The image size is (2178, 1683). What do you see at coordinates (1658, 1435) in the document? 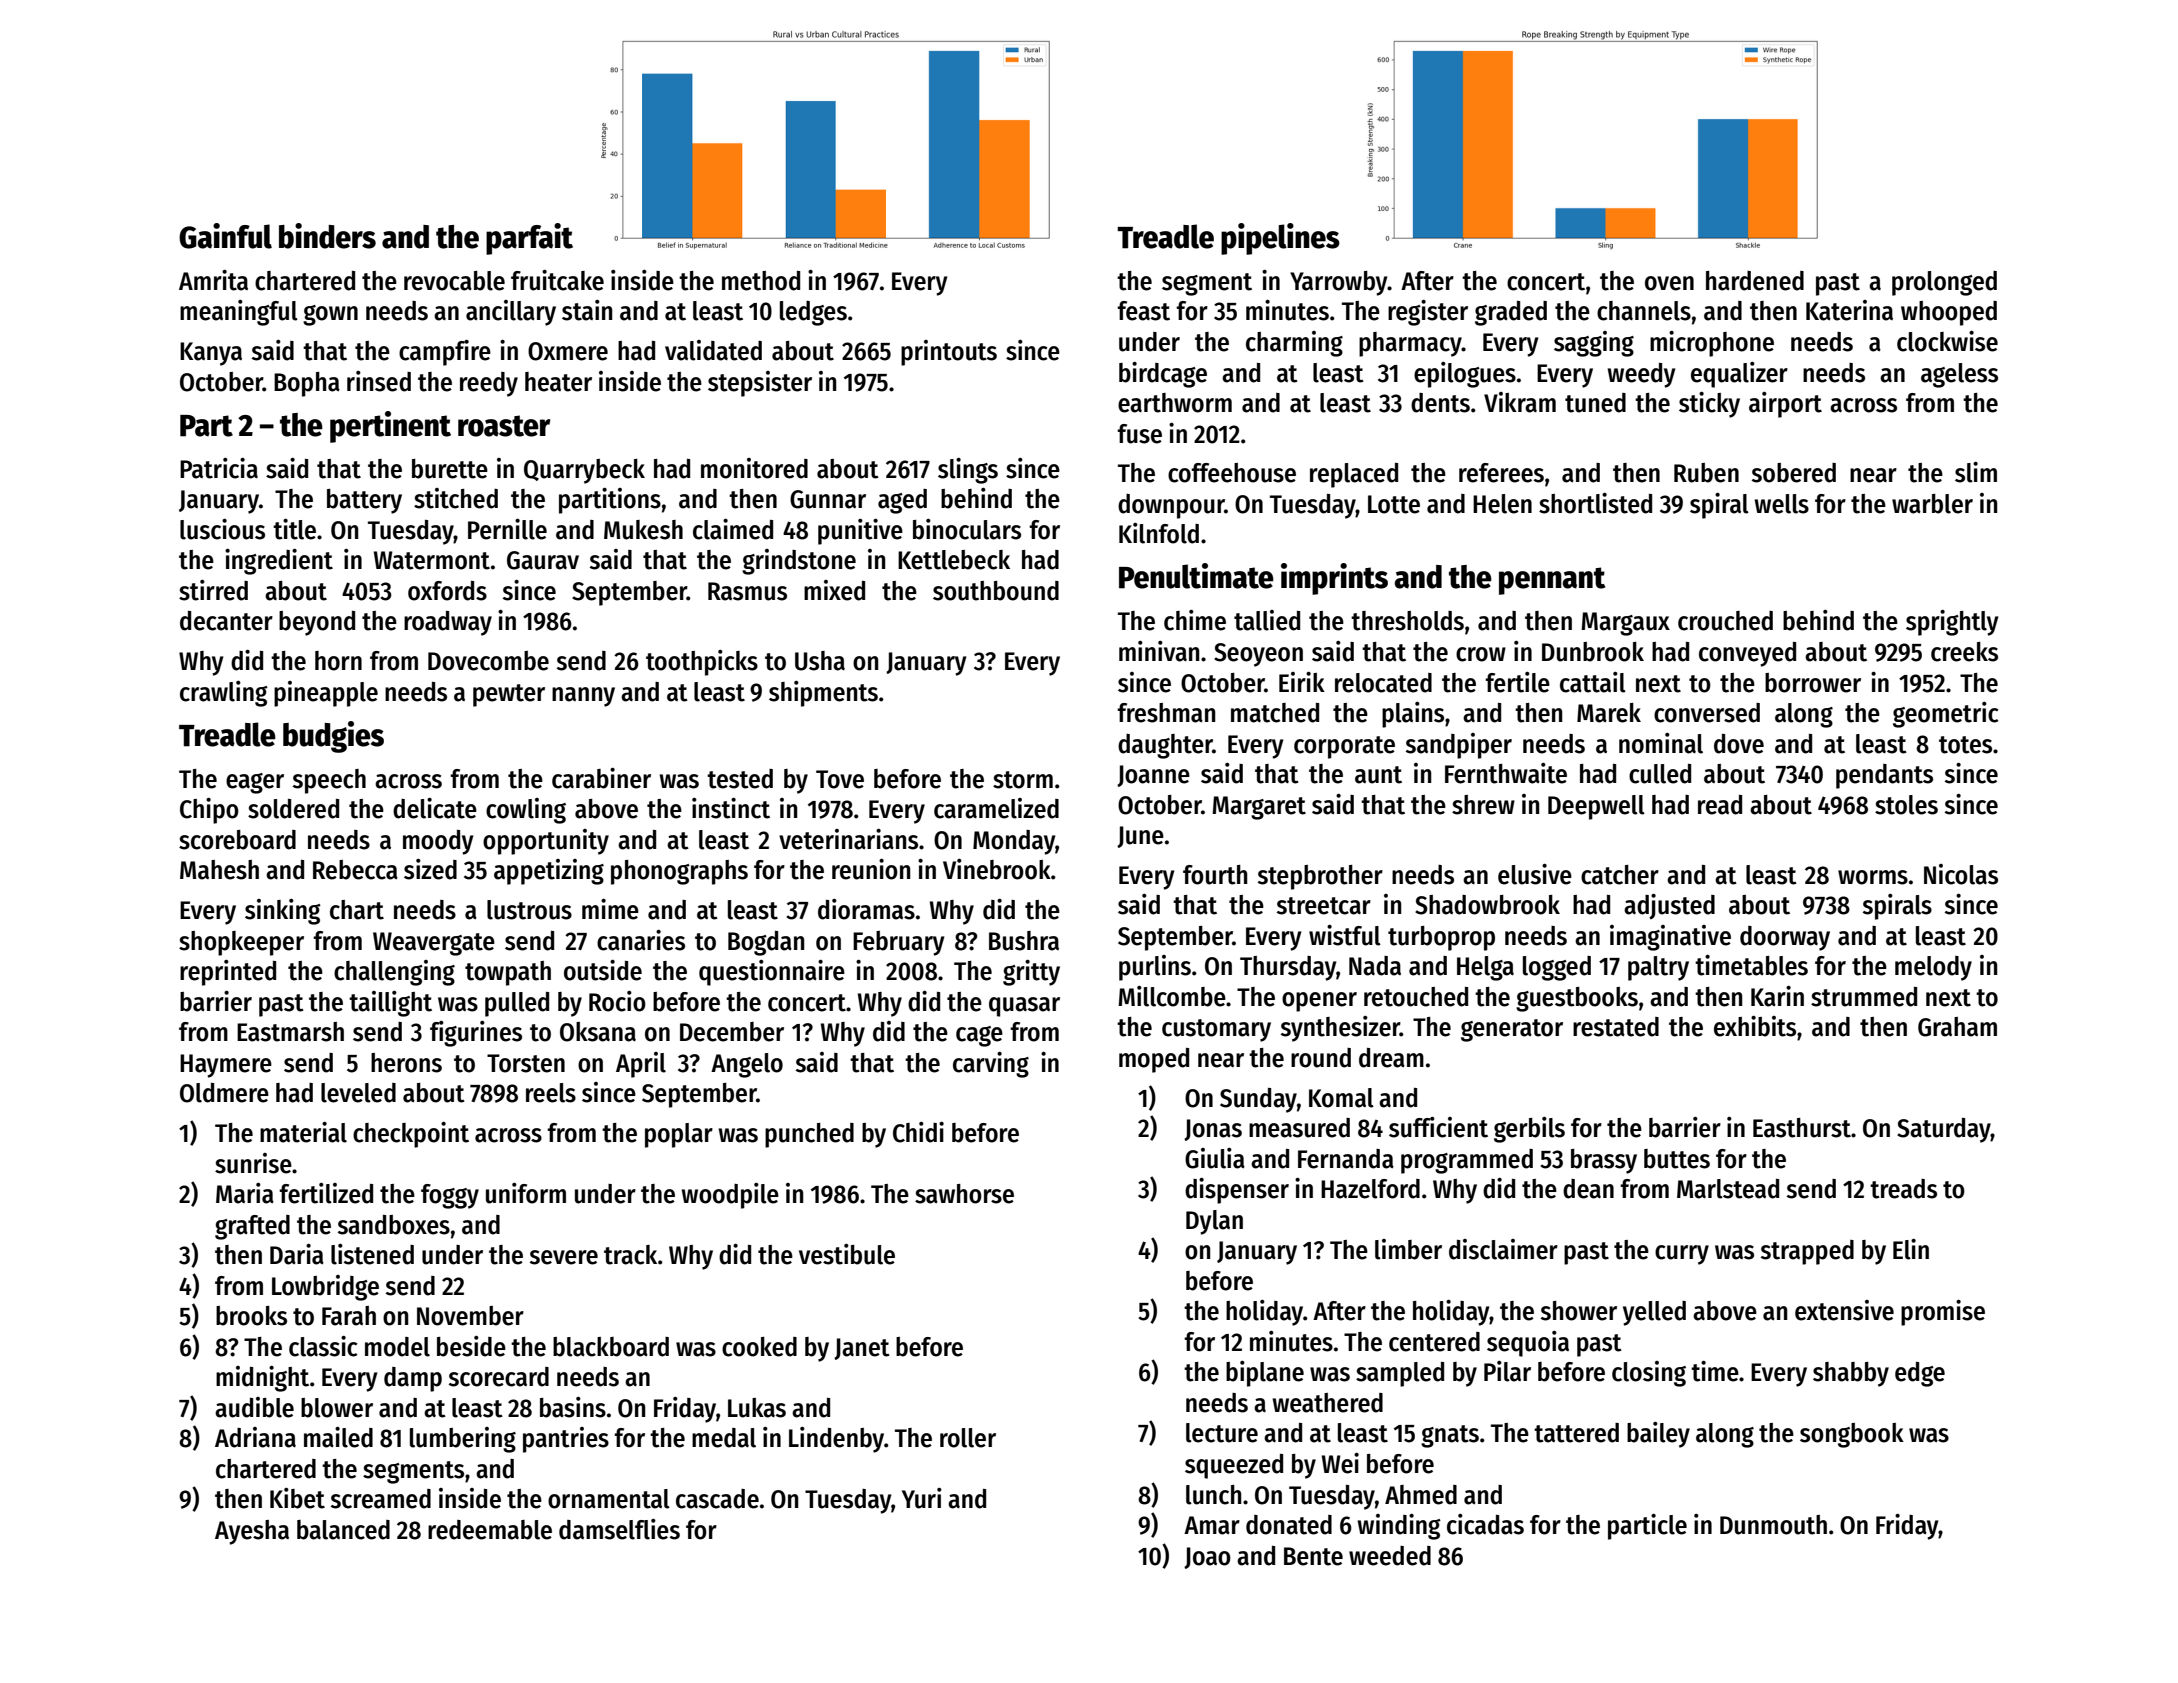
I see `bailey` at bounding box center [1658, 1435].
